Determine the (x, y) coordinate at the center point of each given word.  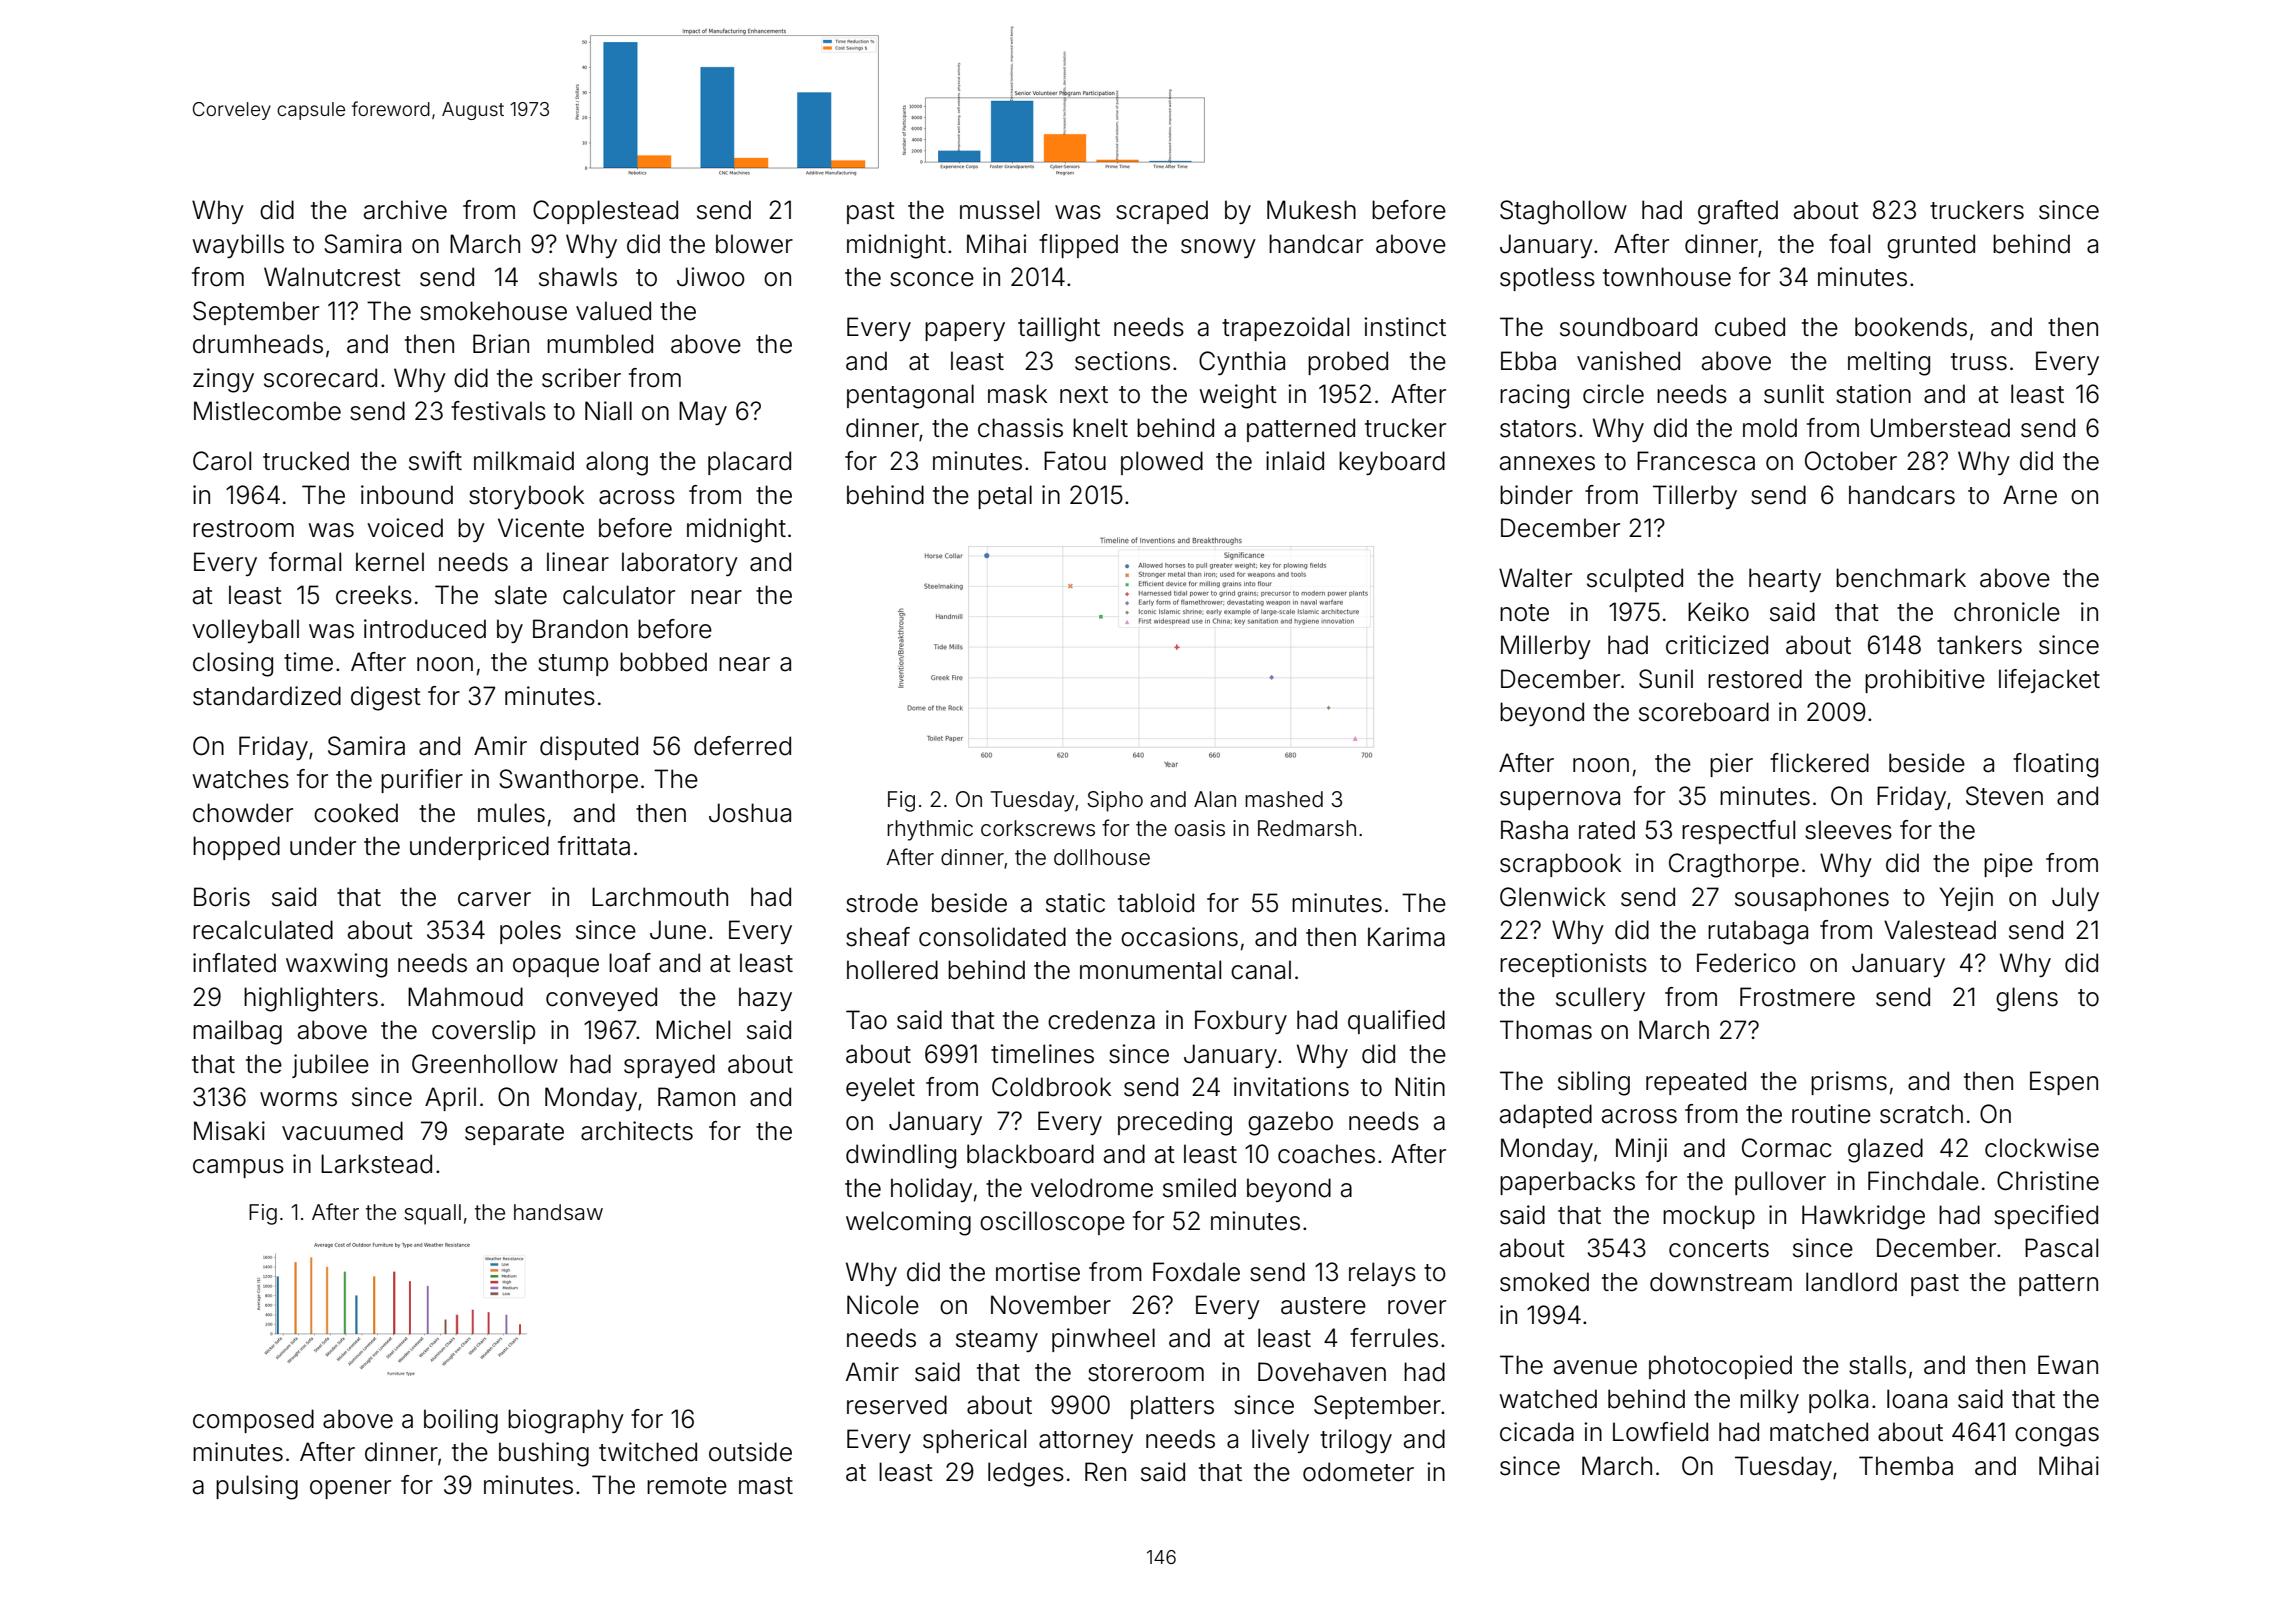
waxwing (336, 965)
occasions (1179, 937)
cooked (356, 813)
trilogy (1356, 1441)
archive (405, 210)
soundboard (1628, 327)
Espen (2064, 1083)
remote (687, 1486)
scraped (1162, 212)
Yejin (1966, 899)
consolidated (992, 937)
